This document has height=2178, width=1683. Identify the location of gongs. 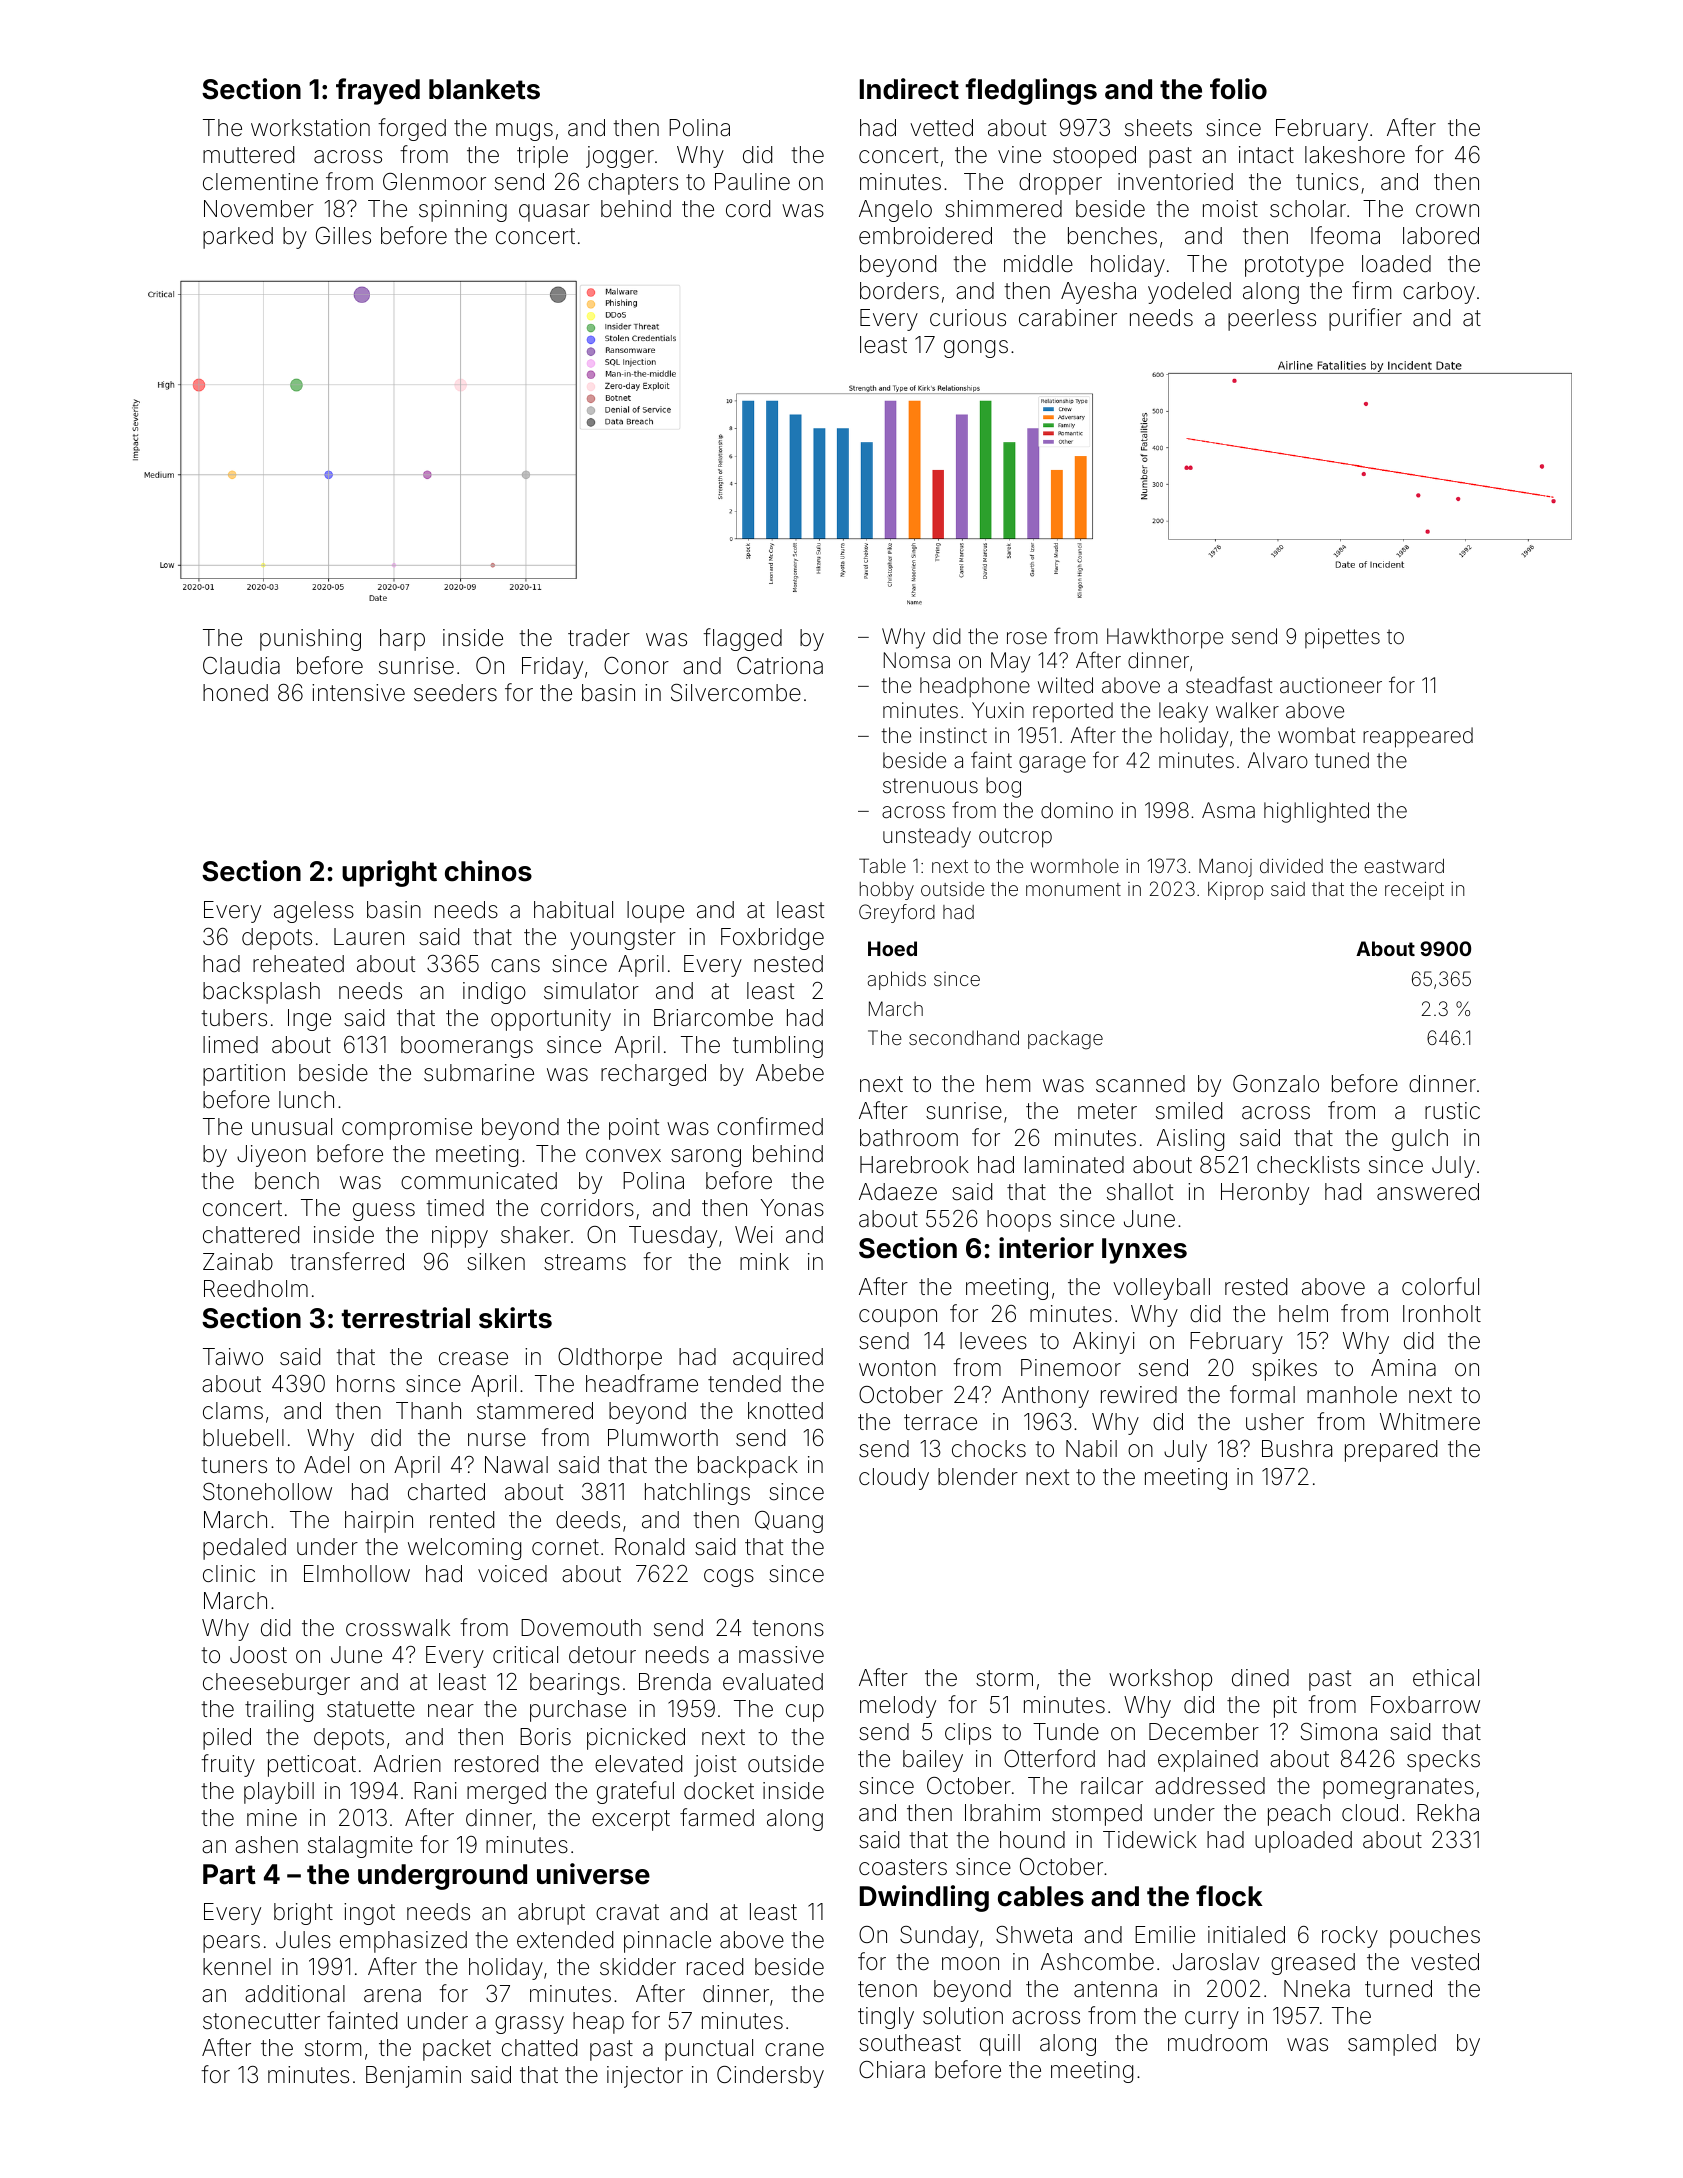
(976, 349).
